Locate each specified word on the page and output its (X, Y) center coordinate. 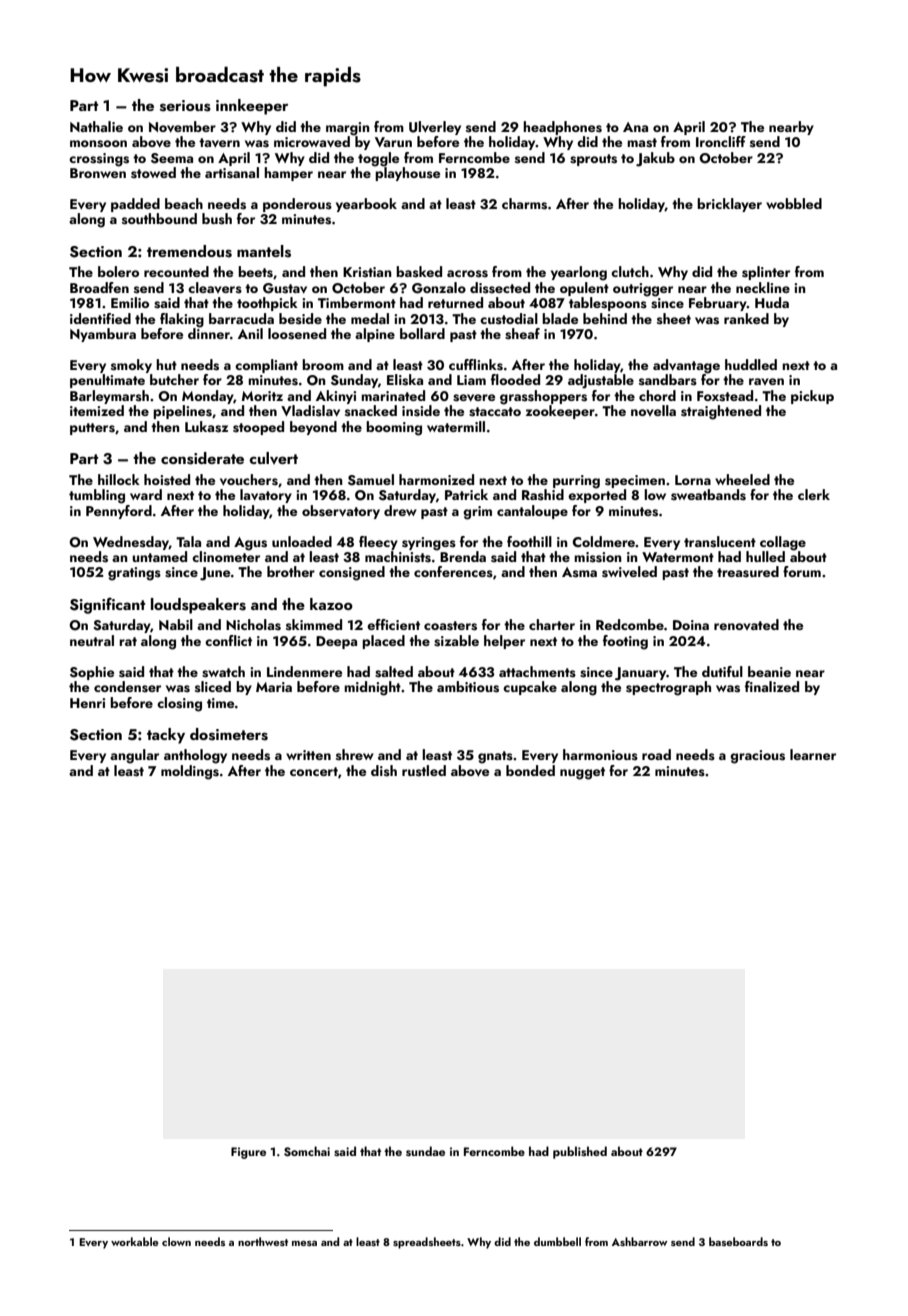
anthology (195, 756)
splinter (766, 273)
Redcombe (630, 624)
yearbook (366, 205)
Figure (248, 1153)
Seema (172, 158)
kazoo (331, 604)
